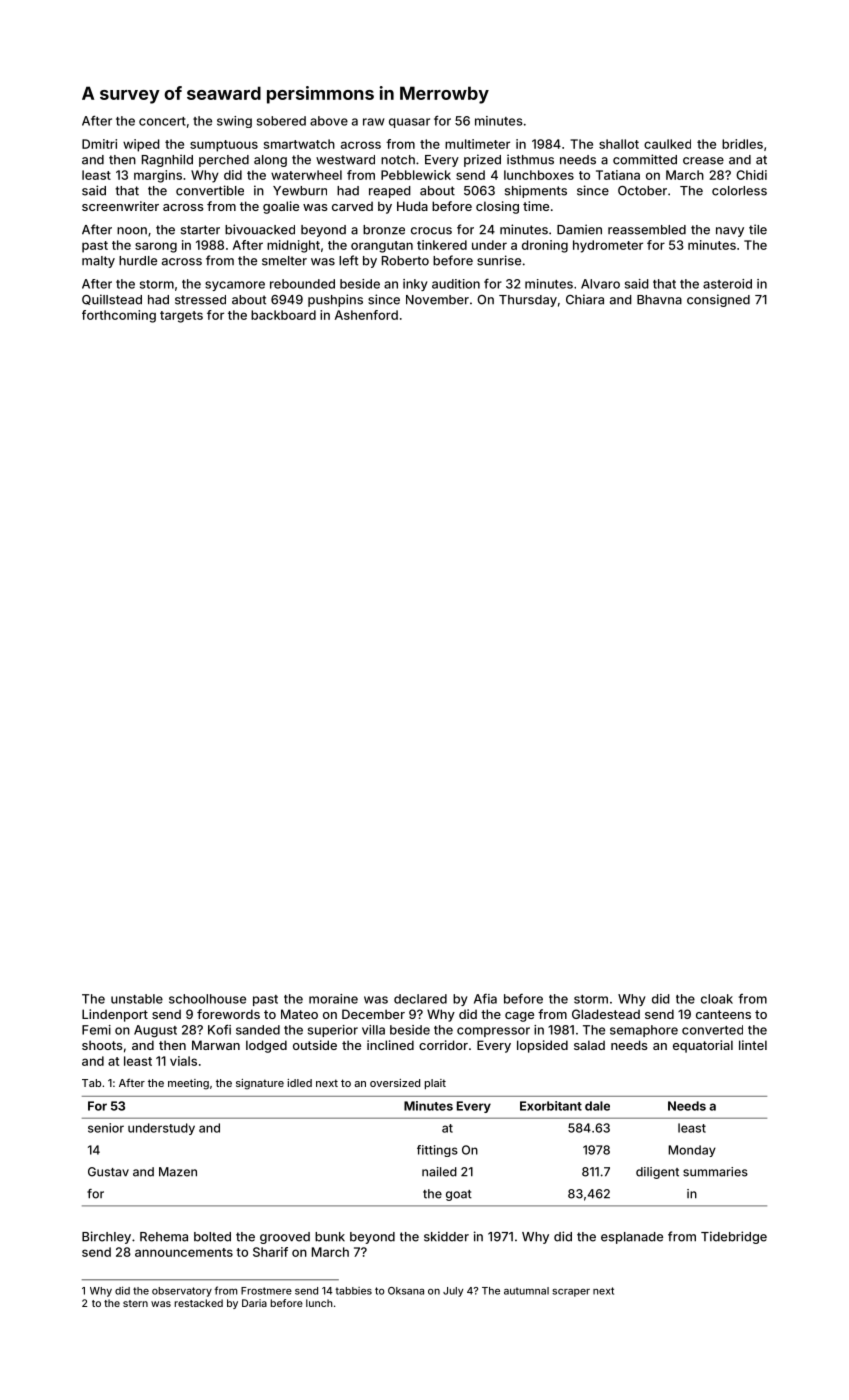 The width and height of the screenshot is (849, 1400). What do you see at coordinates (207, 999) in the screenshot?
I see `schoolhouse` at bounding box center [207, 999].
